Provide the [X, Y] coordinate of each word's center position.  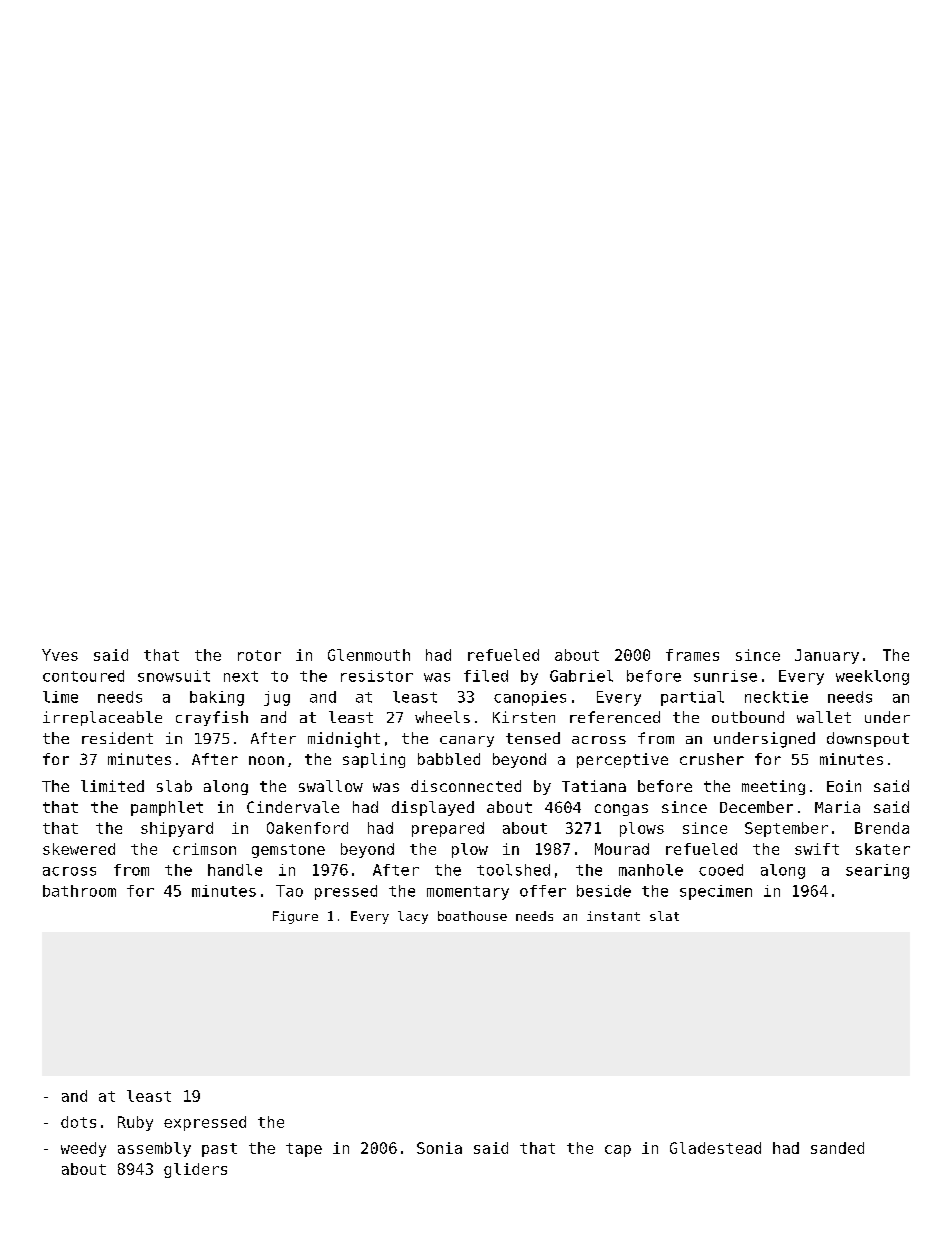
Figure [295, 917]
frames [692, 655]
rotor [259, 655]
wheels [442, 717]
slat [664, 916]
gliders [195, 1170]
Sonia [439, 1148]
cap [618, 1151]
